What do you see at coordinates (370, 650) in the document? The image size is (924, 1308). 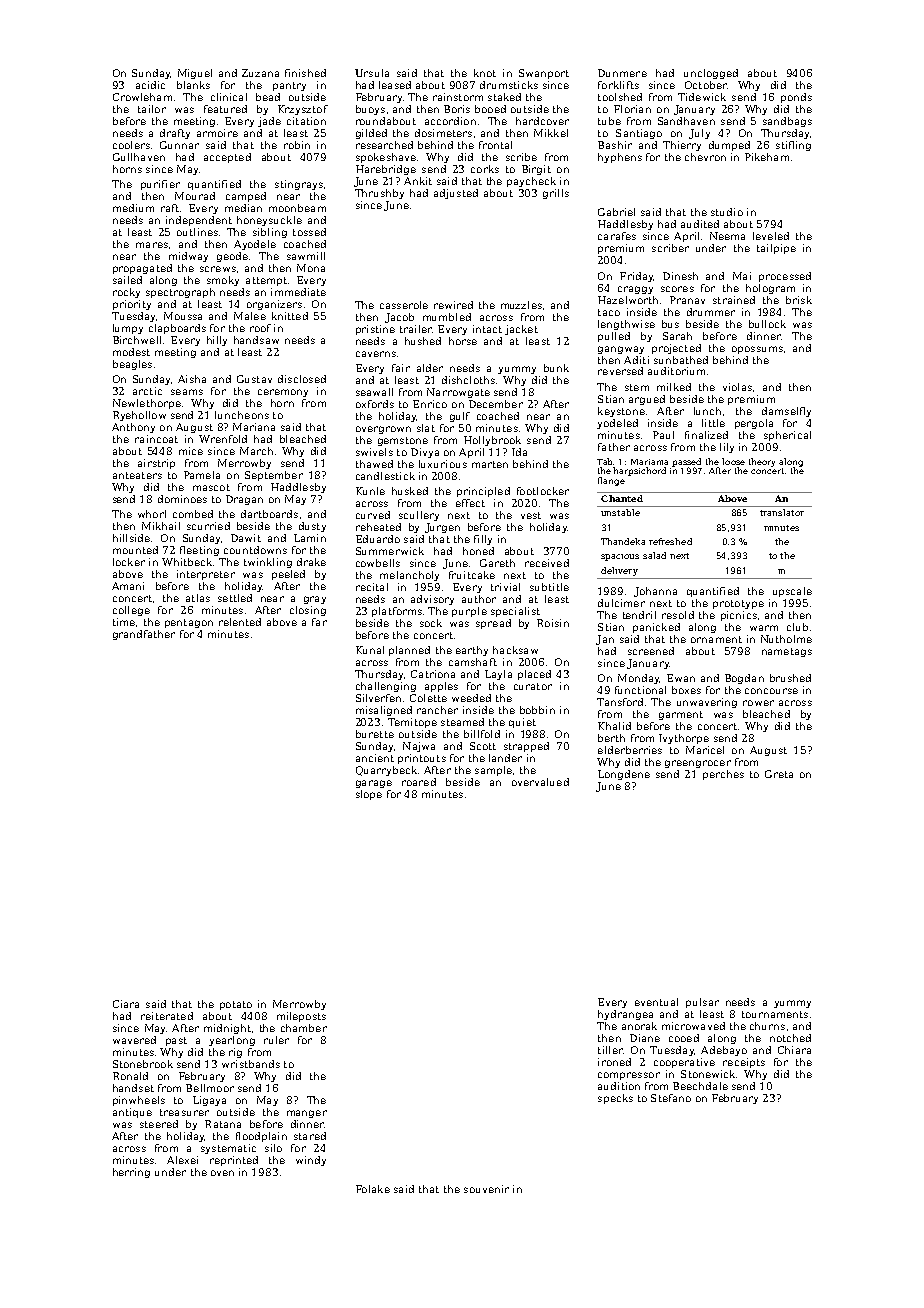 I see `Kunal` at bounding box center [370, 650].
